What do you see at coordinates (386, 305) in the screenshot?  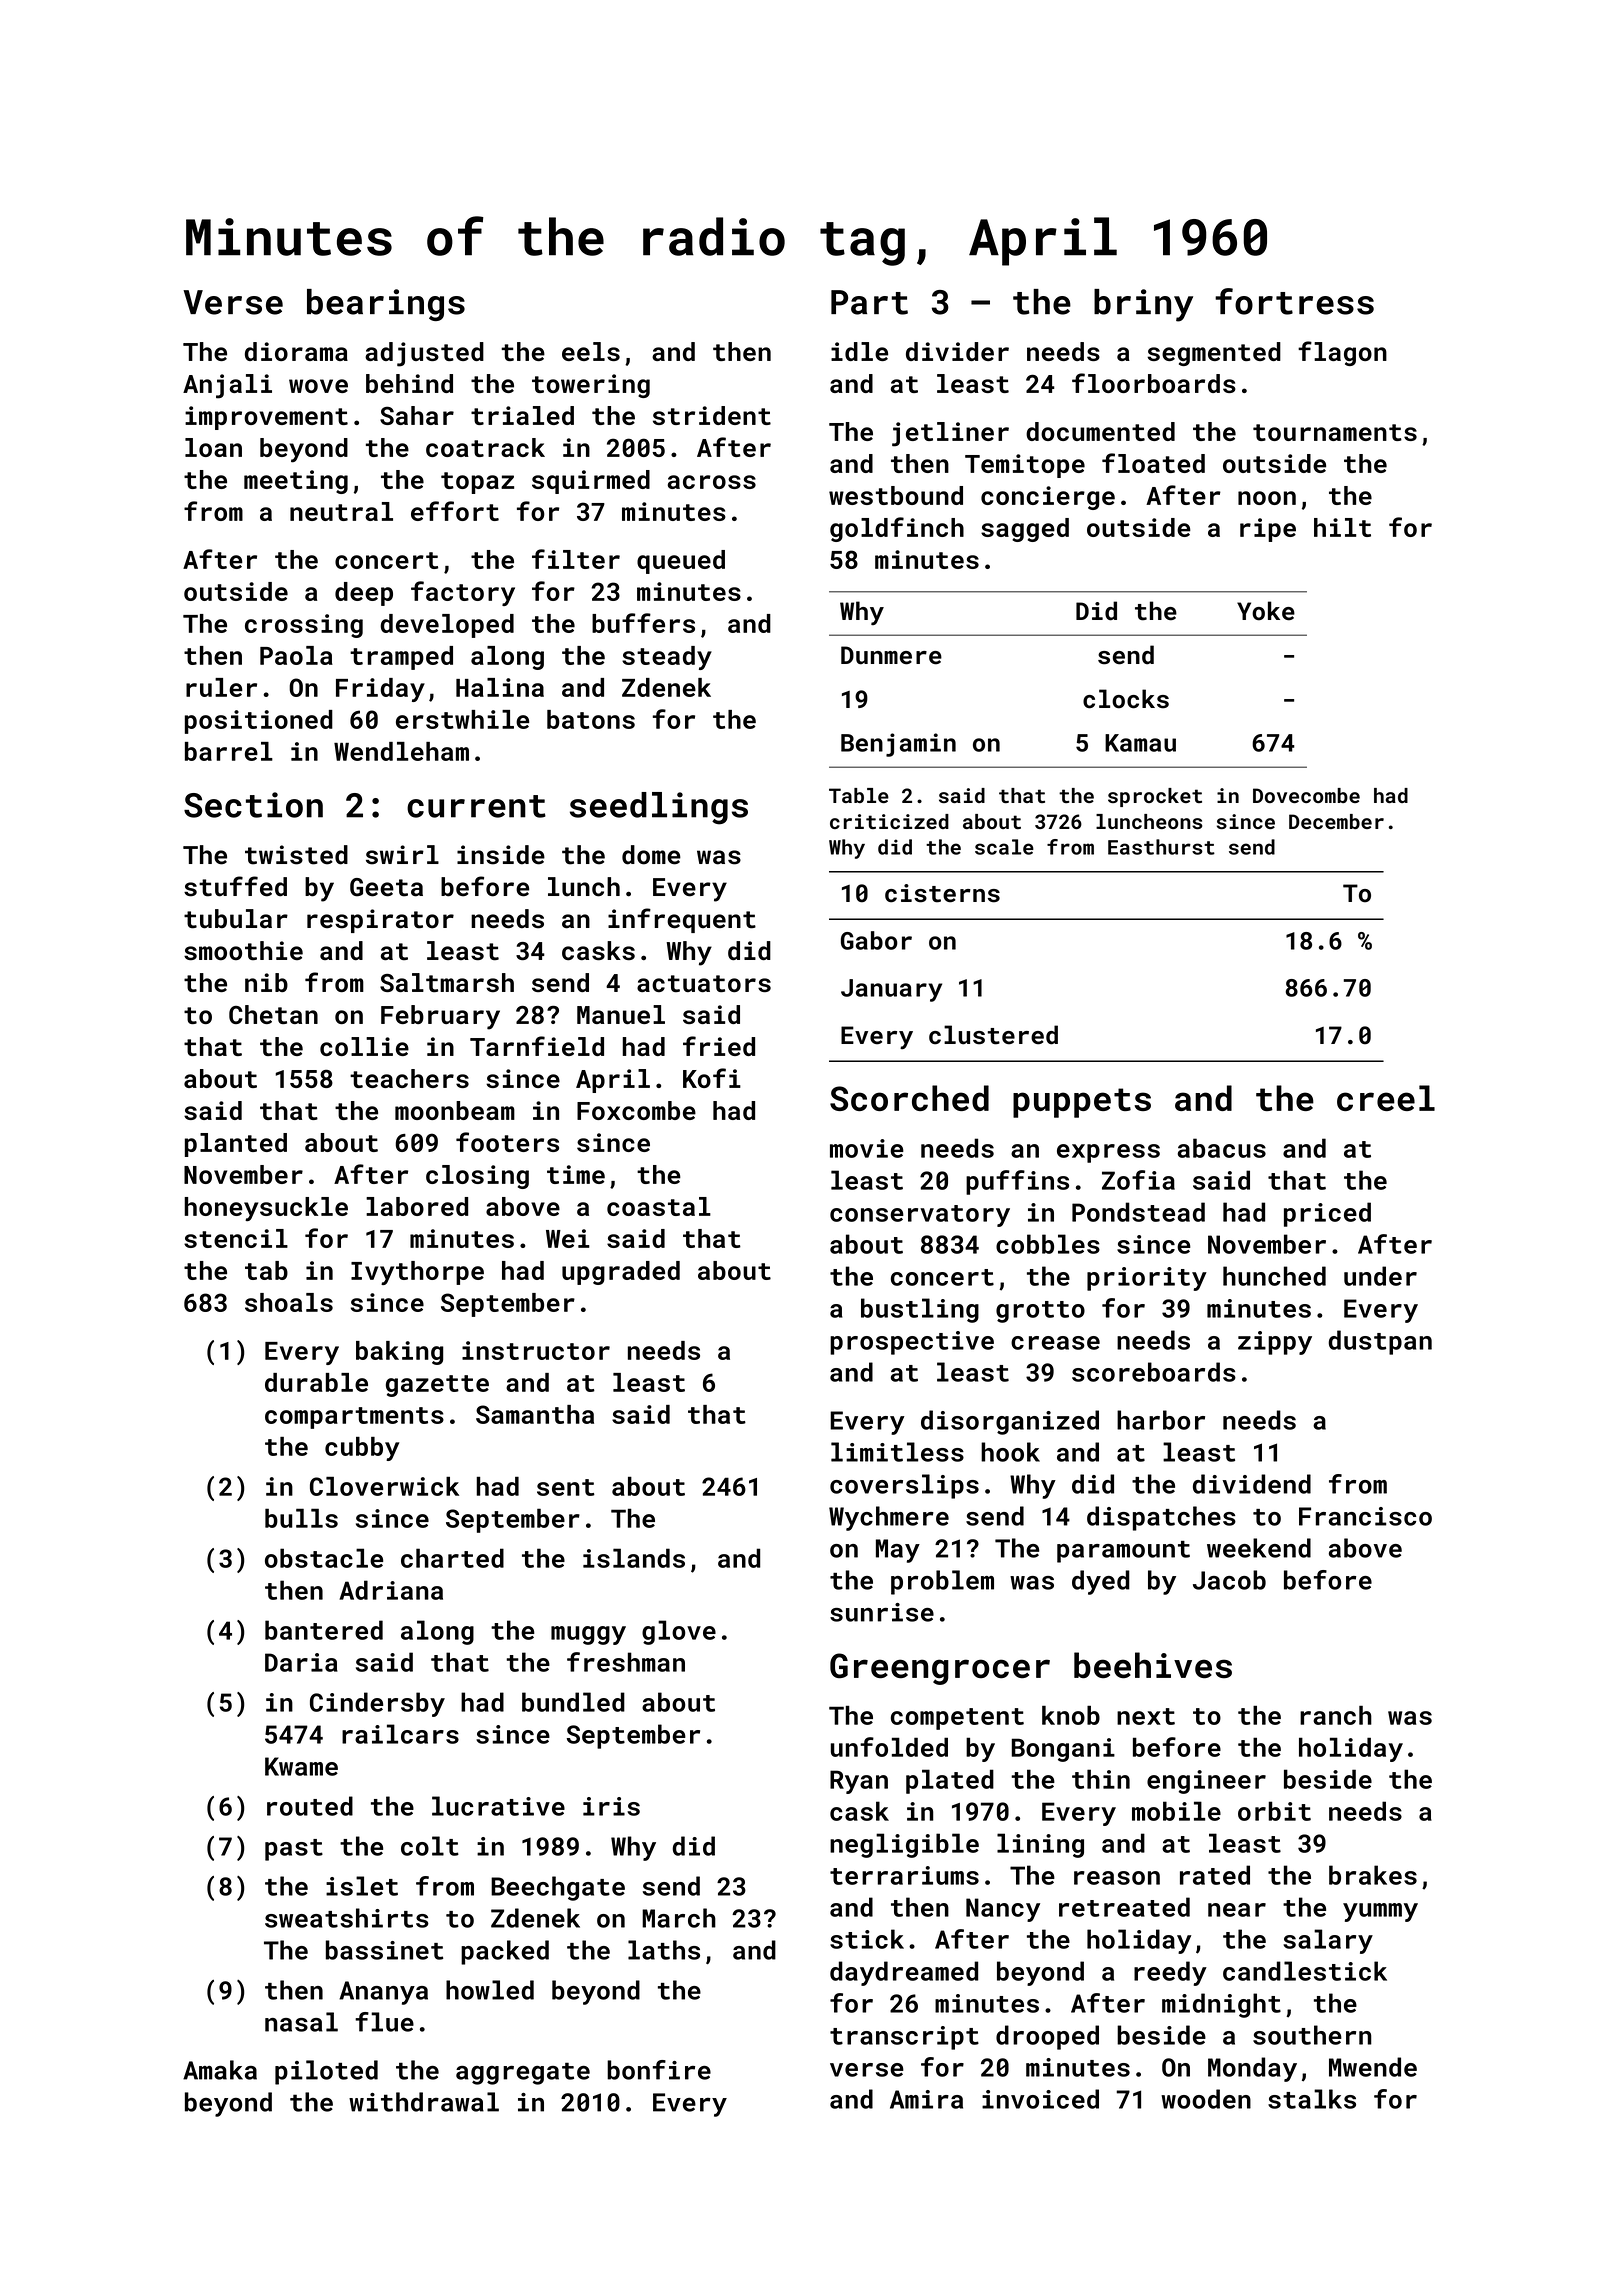 I see `bearings` at bounding box center [386, 305].
